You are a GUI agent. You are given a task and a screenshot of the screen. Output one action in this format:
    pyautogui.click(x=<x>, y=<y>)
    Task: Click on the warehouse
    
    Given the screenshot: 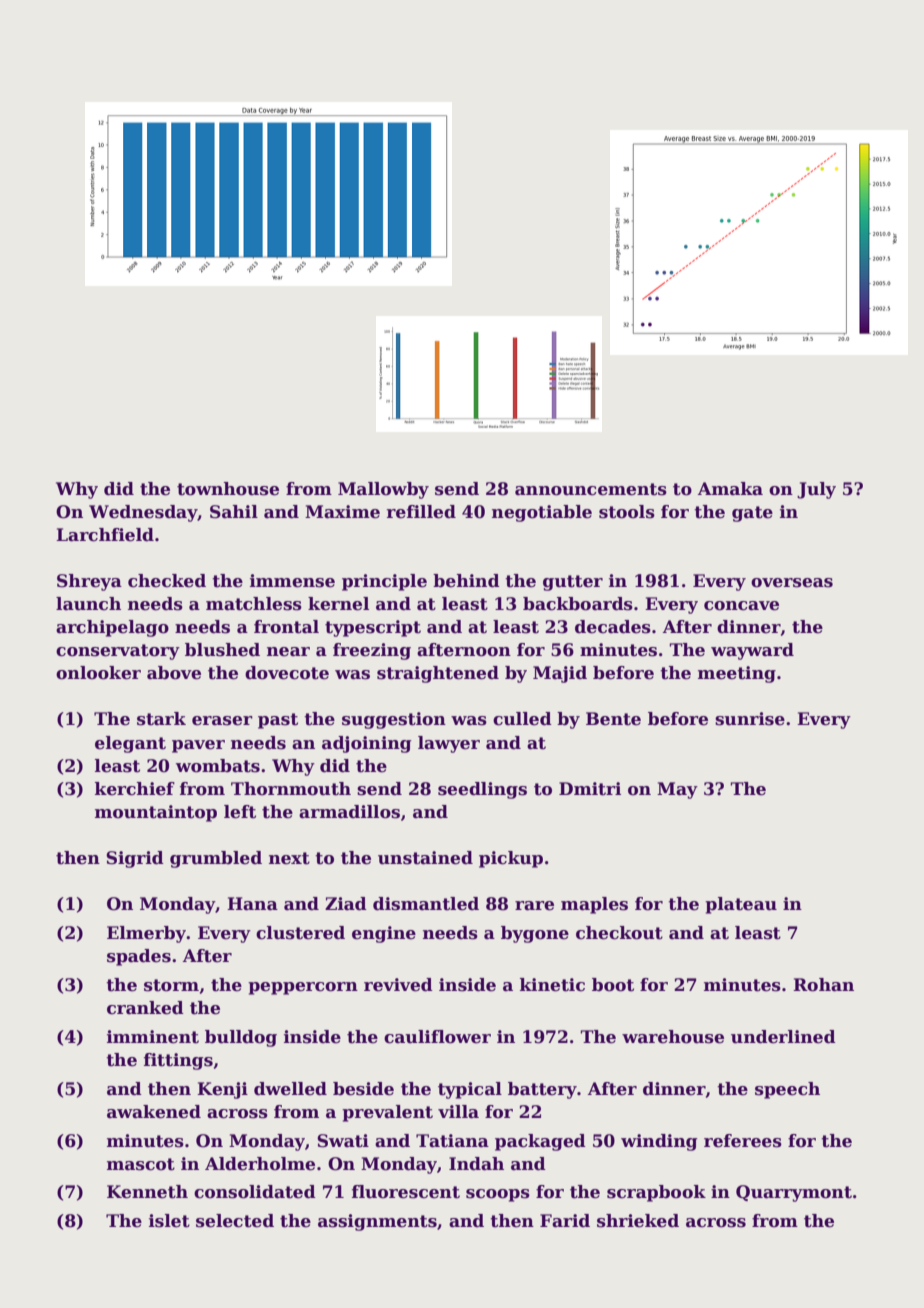 What is the action you would take?
    pyautogui.click(x=673, y=1037)
